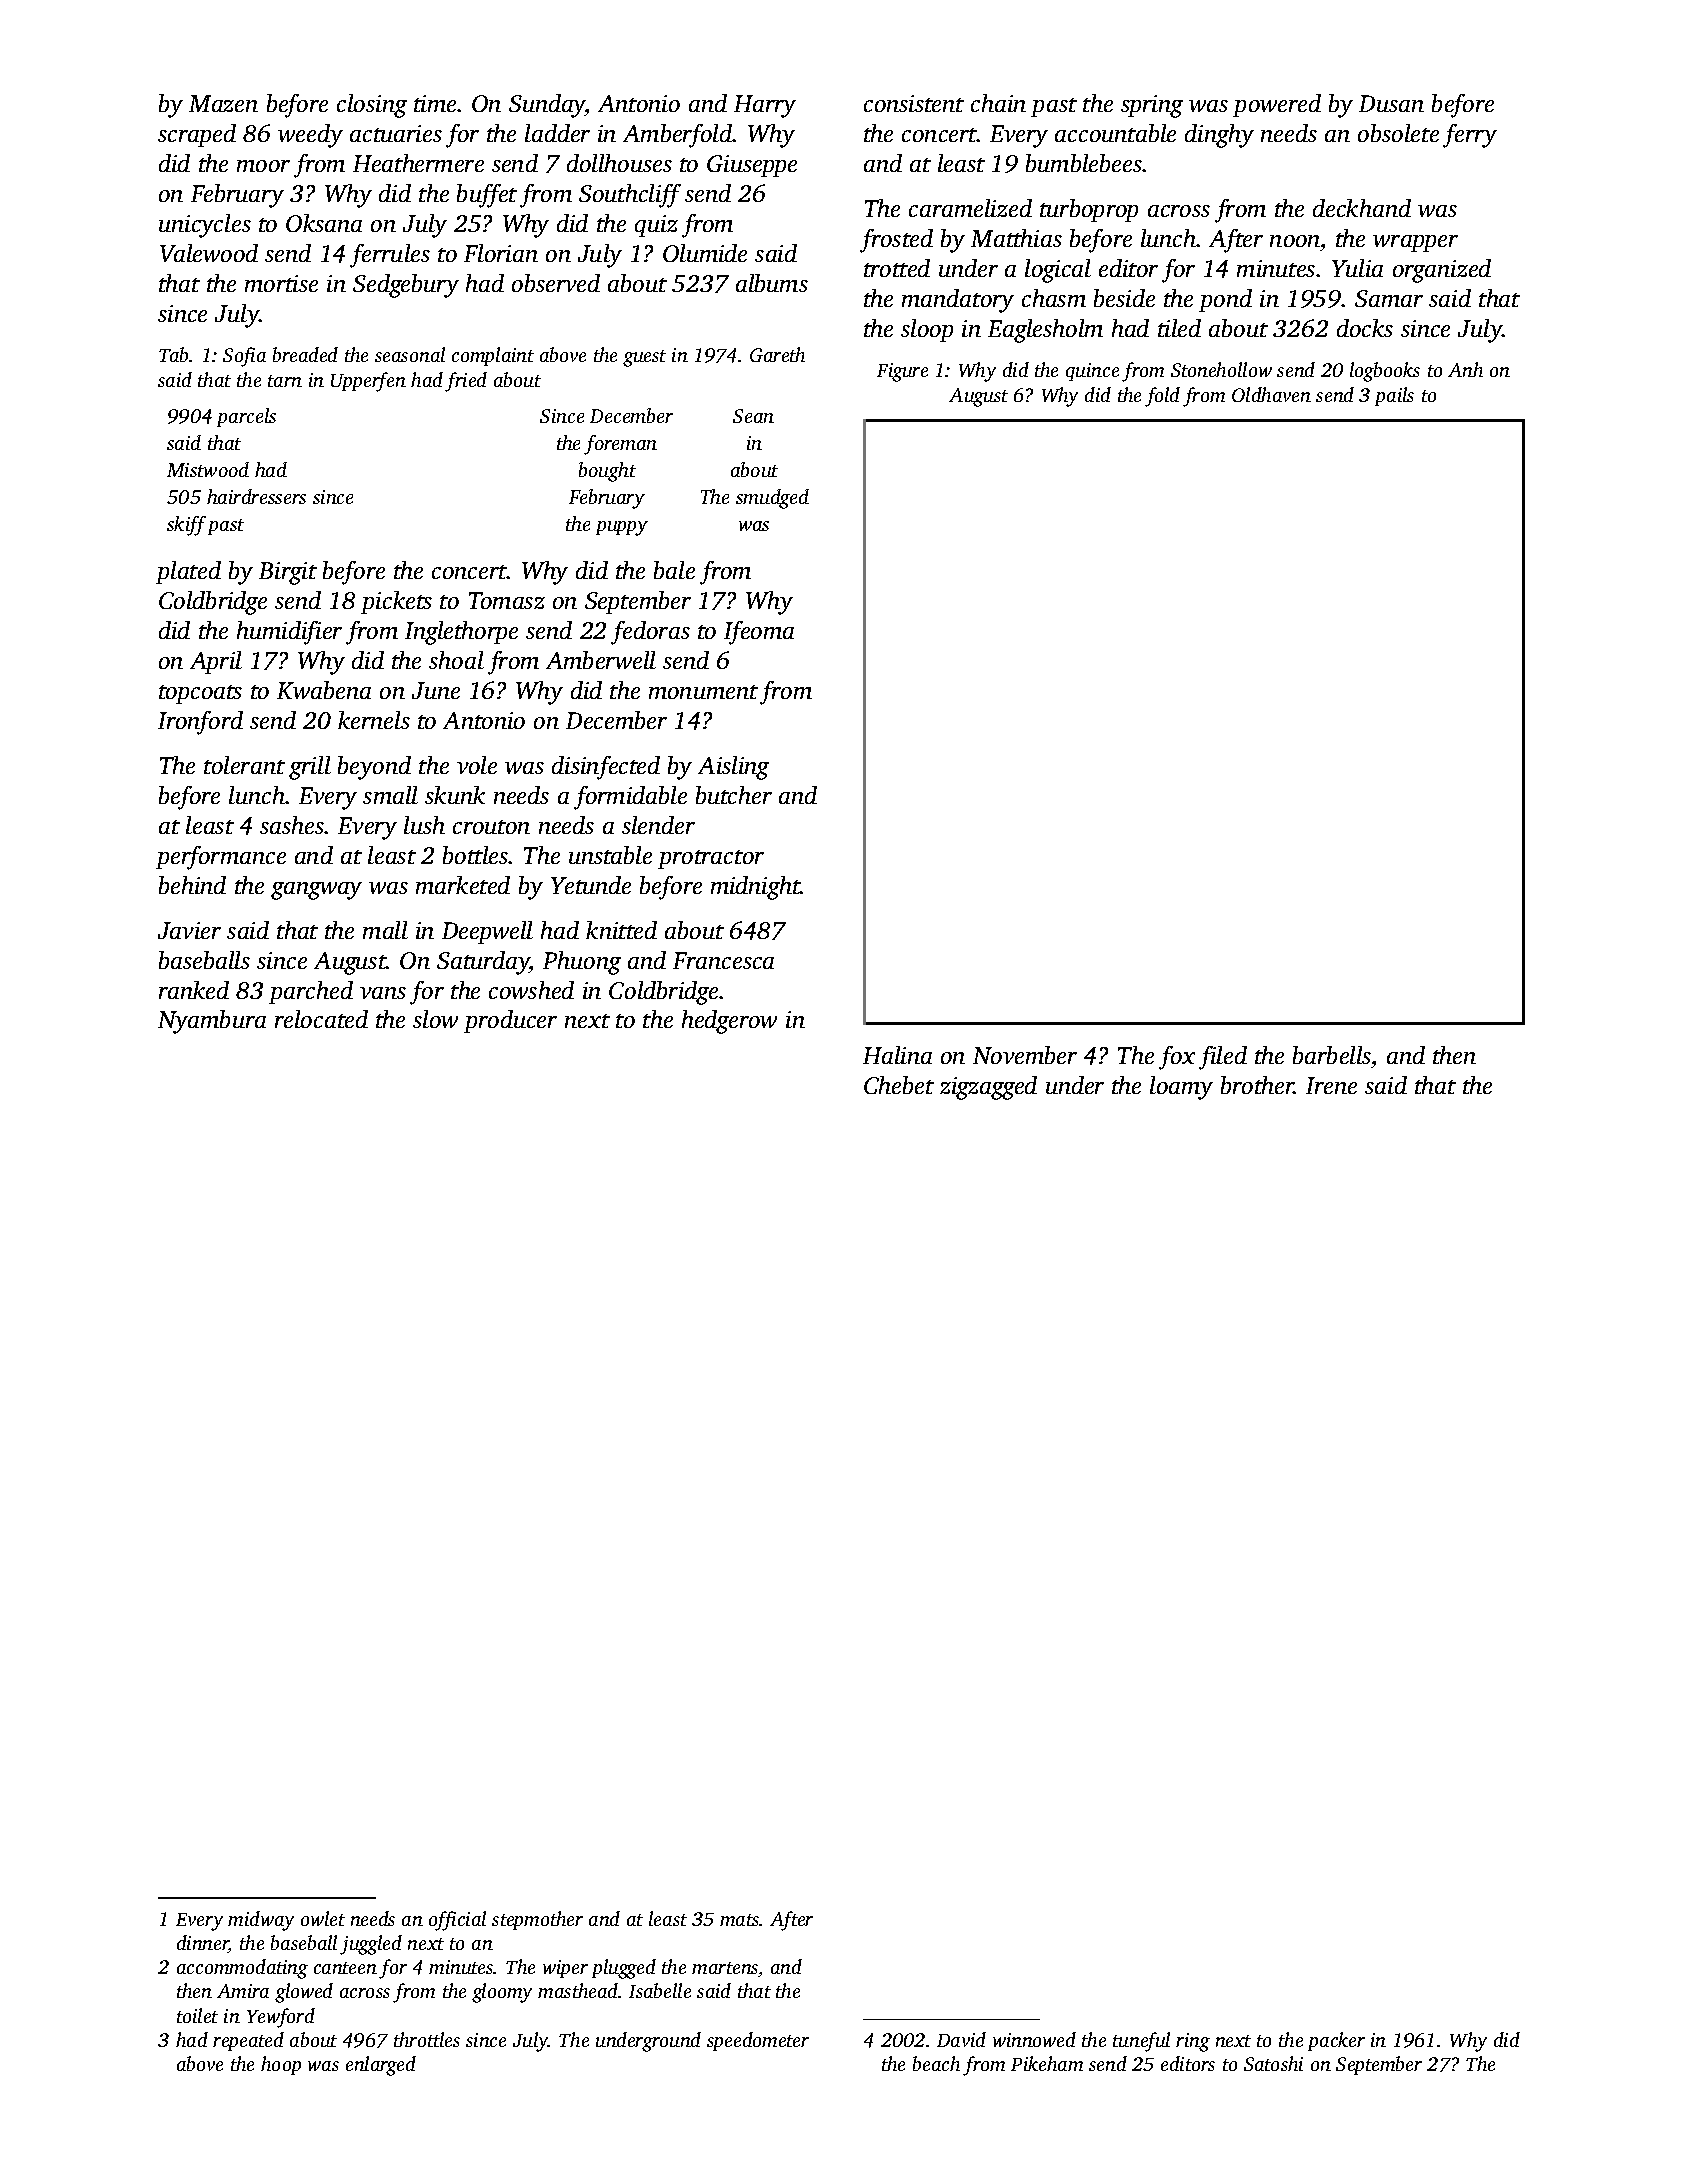  What do you see at coordinates (321, 1019) in the document?
I see `relocated` at bounding box center [321, 1019].
